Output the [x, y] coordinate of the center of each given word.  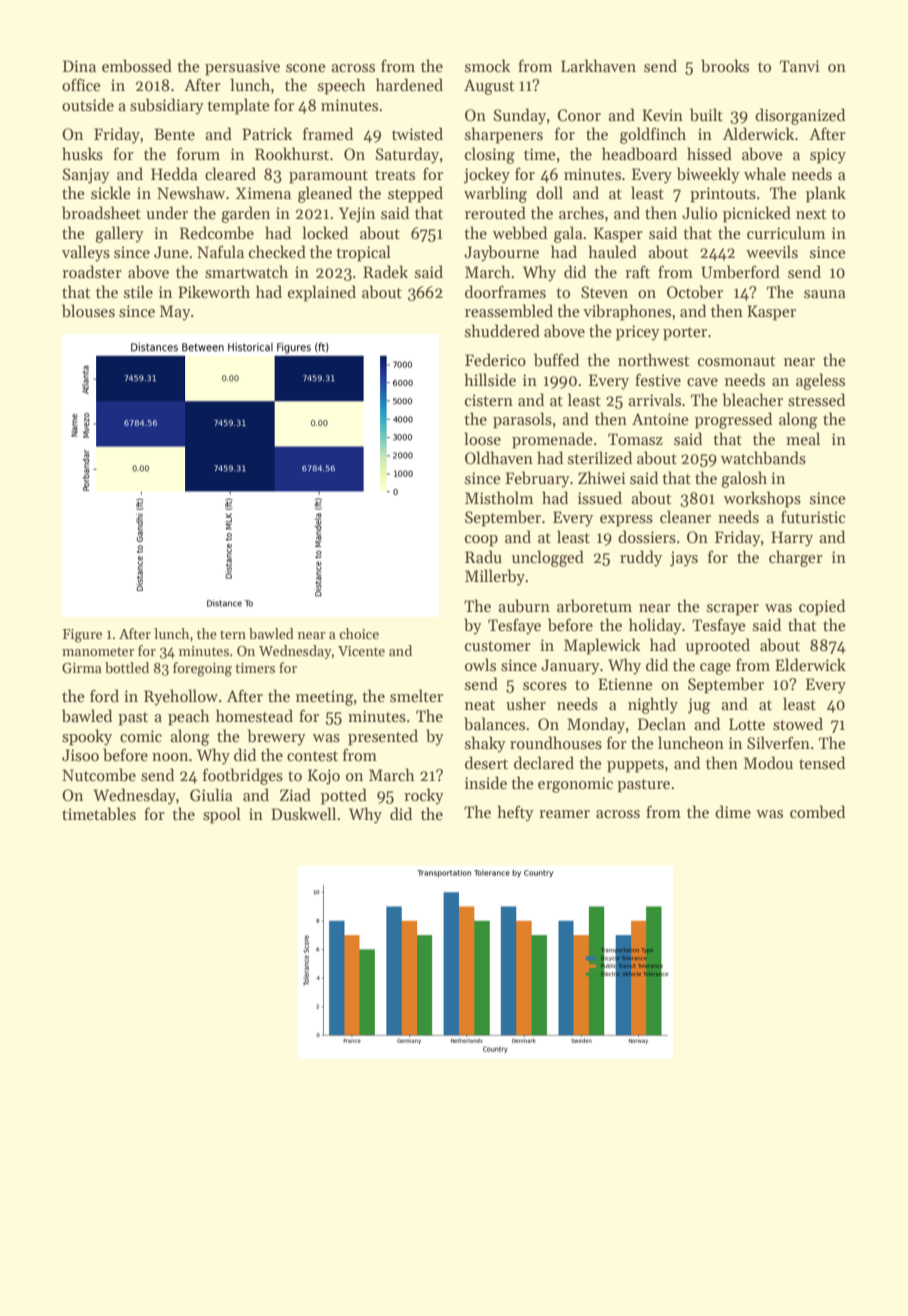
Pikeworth [214, 291]
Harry [792, 539]
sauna [825, 294]
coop [481, 541]
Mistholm [499, 498]
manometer [98, 651]
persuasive [242, 68]
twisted [417, 134]
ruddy [641, 558]
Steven [604, 292]
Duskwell [303, 814]
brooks [725, 65]
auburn [524, 605]
